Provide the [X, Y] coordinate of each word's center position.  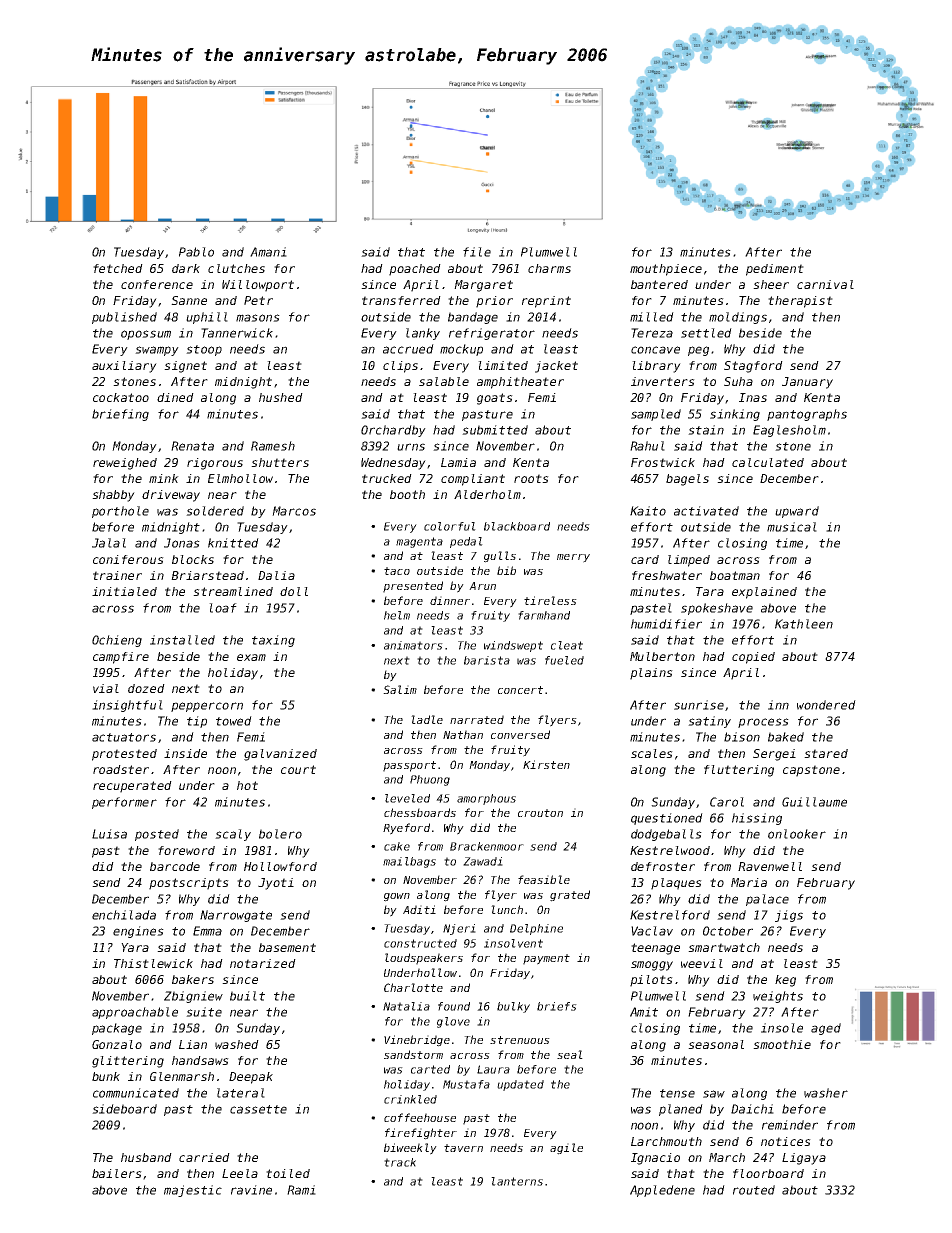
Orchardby [393, 431]
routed [754, 1190]
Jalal [109, 543]
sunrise [699, 705]
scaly [233, 835]
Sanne [189, 300]
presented [413, 587]
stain [706, 430]
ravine [251, 1190]
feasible [544, 879]
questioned [667, 819]
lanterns [517, 1181]
